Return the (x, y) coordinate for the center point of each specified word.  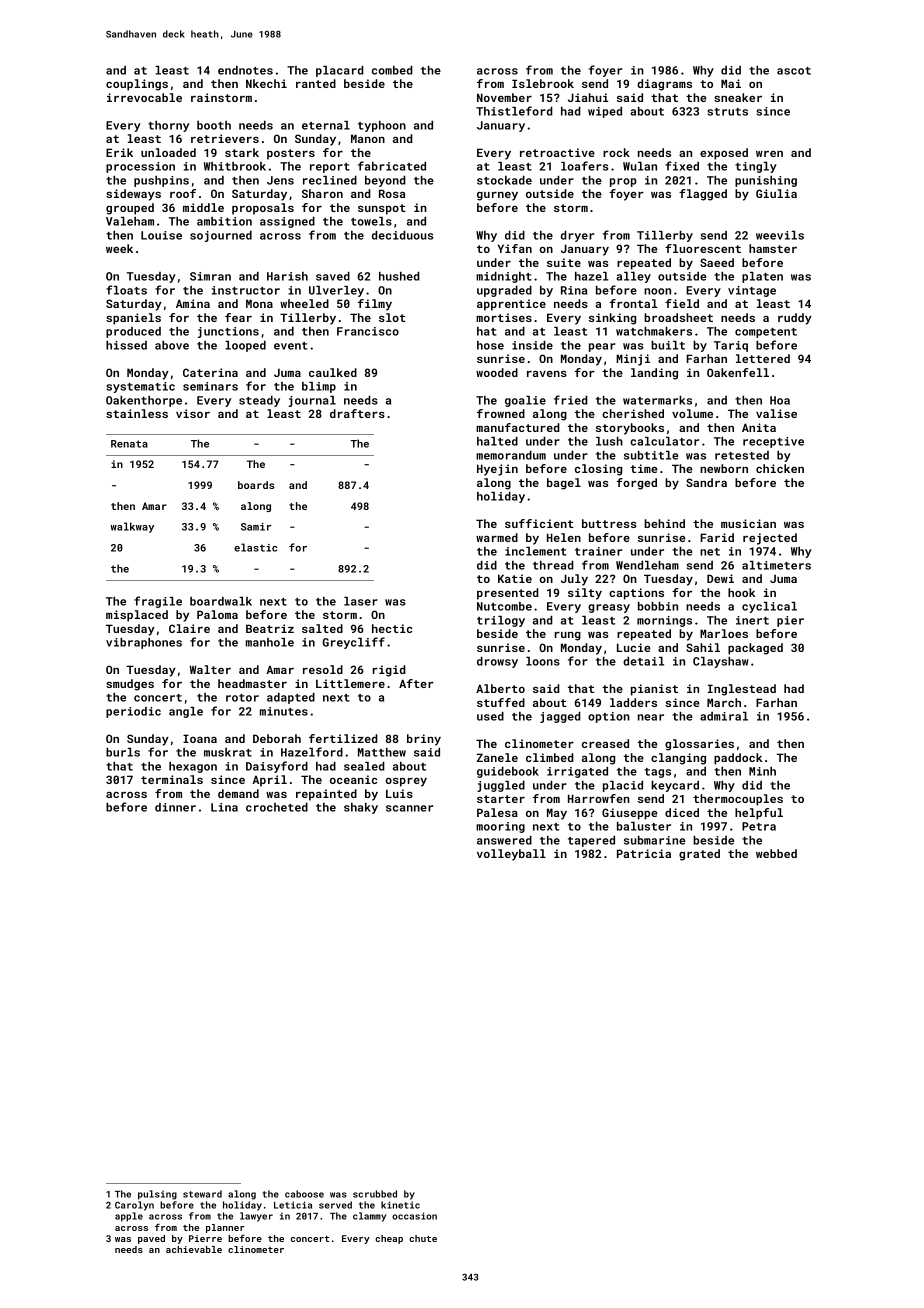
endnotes (245, 70)
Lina (224, 807)
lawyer (256, 1217)
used (490, 716)
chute (423, 1238)
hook (741, 592)
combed (392, 70)
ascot (794, 71)
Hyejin (497, 470)
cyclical (769, 607)
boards (256, 485)
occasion (414, 1216)
